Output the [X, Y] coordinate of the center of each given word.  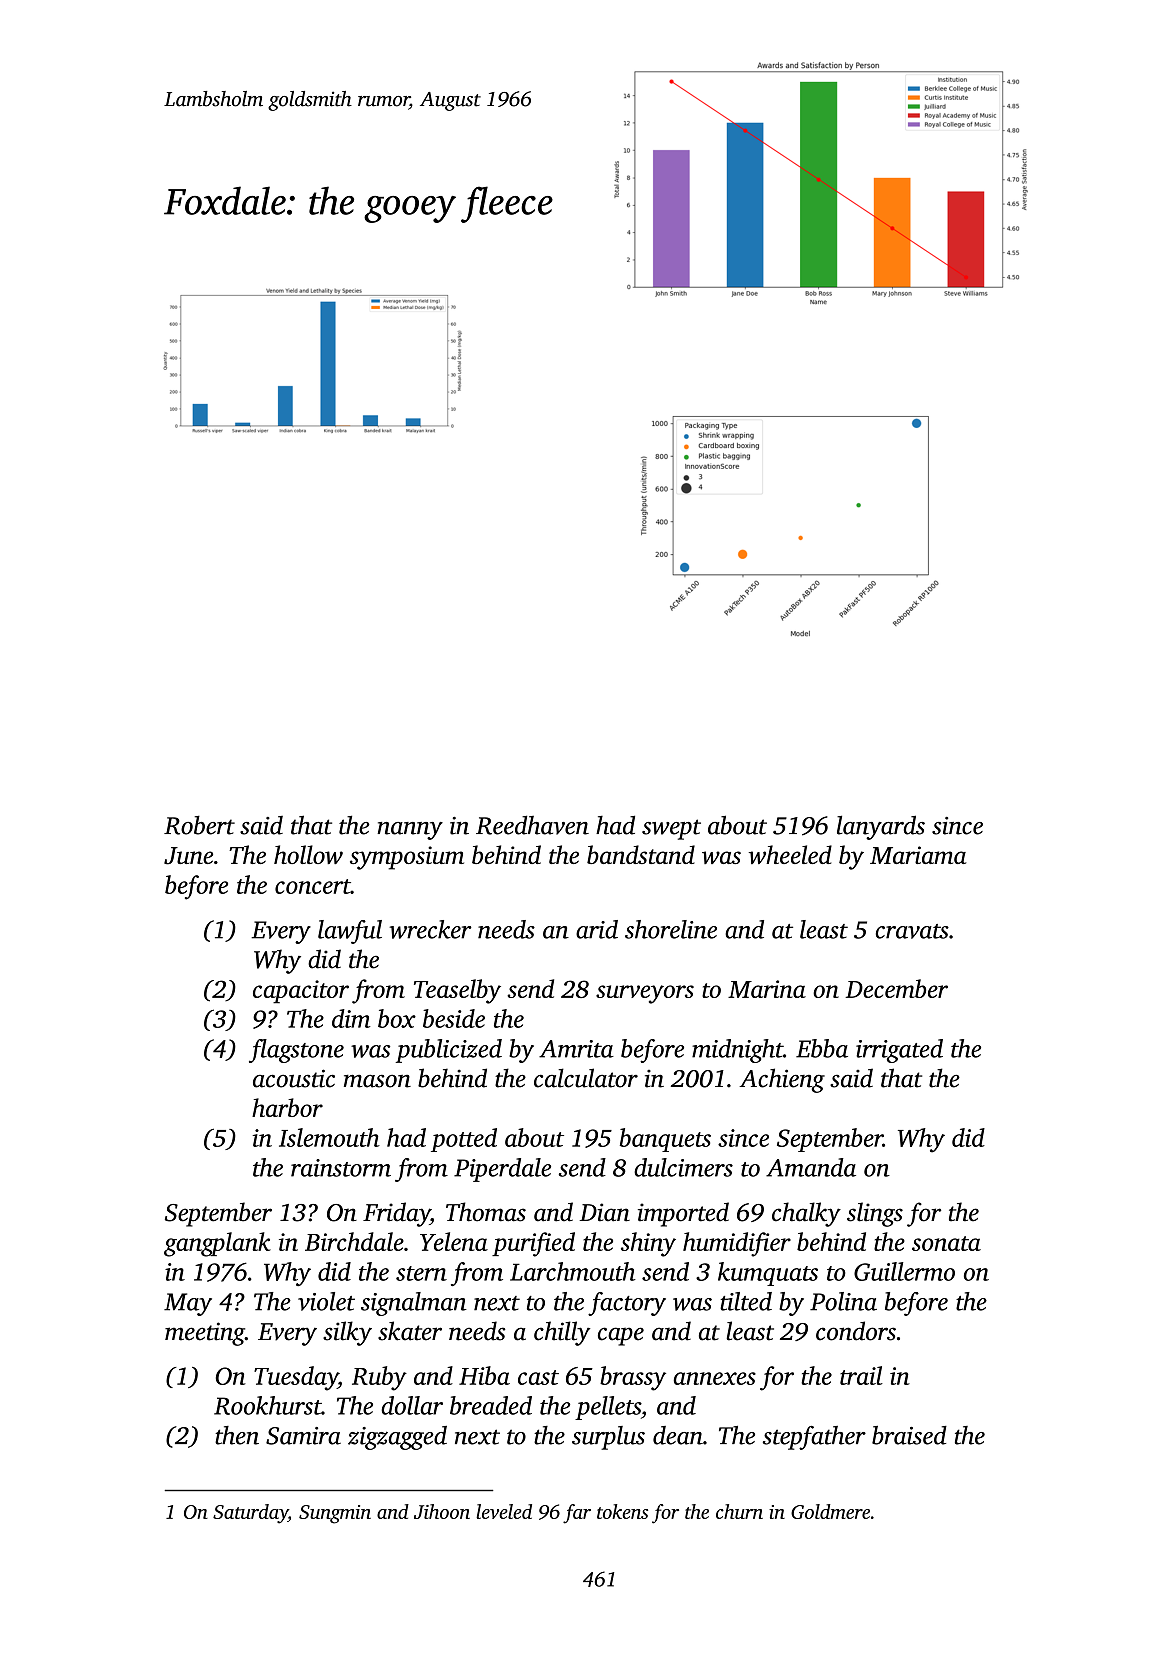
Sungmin [335, 1514]
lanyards [881, 827]
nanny [410, 831]
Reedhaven [532, 825]
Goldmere [830, 1511]
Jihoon [442, 1511]
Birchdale [354, 1241]
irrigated [899, 1051]
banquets [665, 1140]
